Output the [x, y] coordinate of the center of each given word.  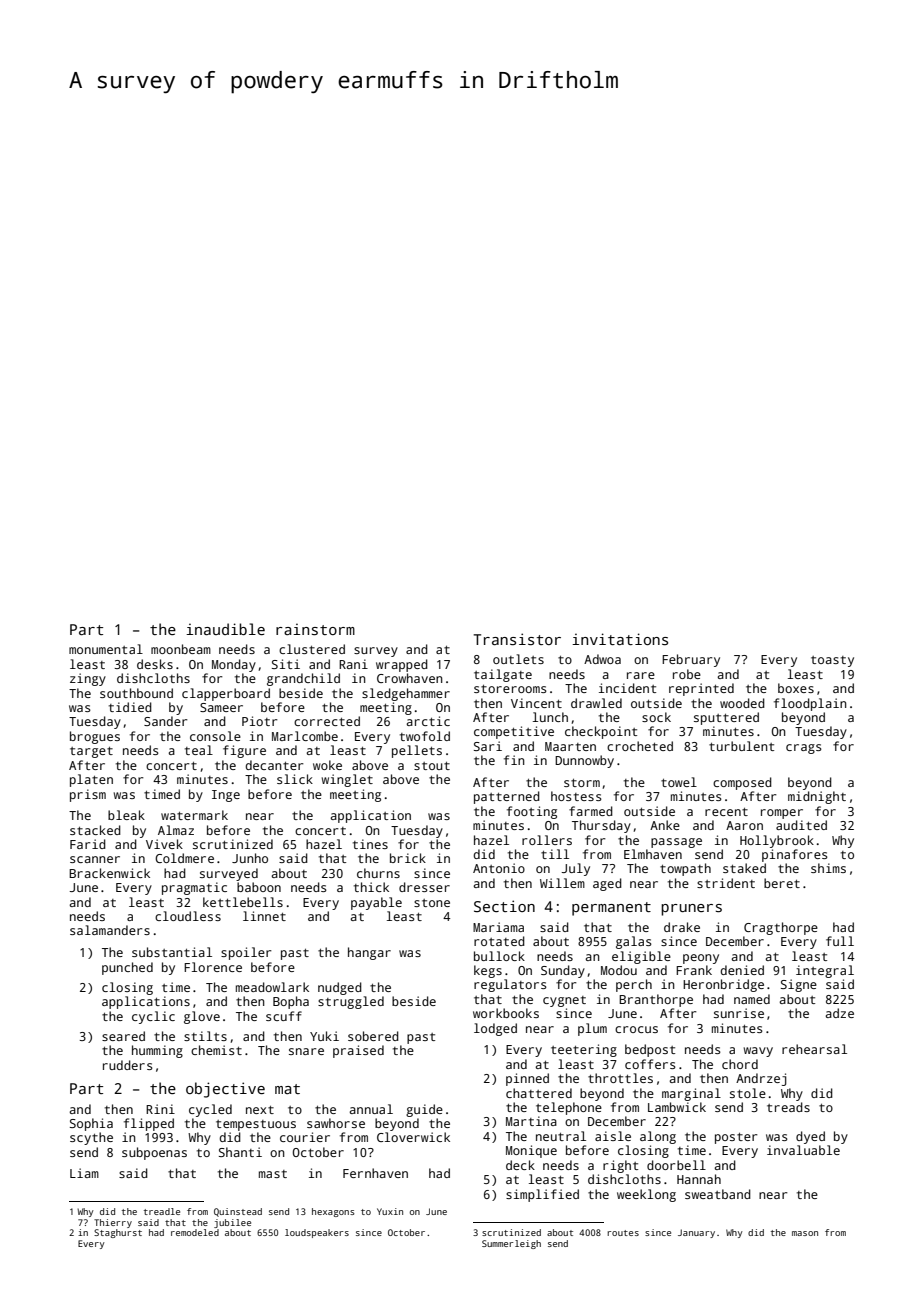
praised [358, 1051]
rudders [128, 1065]
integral [825, 971]
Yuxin [390, 1211]
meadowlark [272, 987]
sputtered [726, 718]
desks [155, 664]
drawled [596, 703]
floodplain [810, 704]
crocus [636, 1029]
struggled [351, 1002]
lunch [550, 717]
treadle [162, 1211]
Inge [226, 796]
